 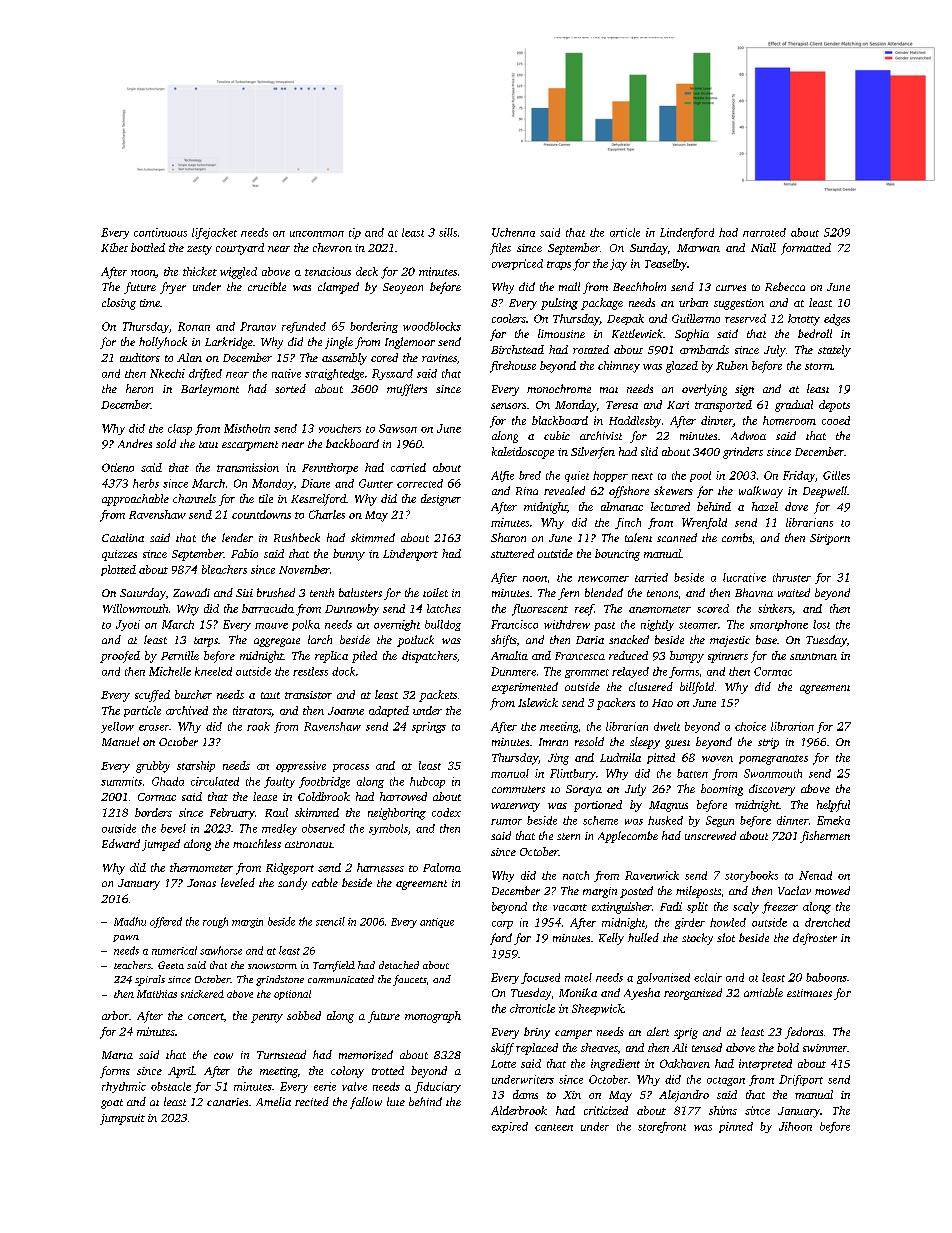 What do you see at coordinates (761, 492) in the screenshot?
I see `walkway` at bounding box center [761, 492].
